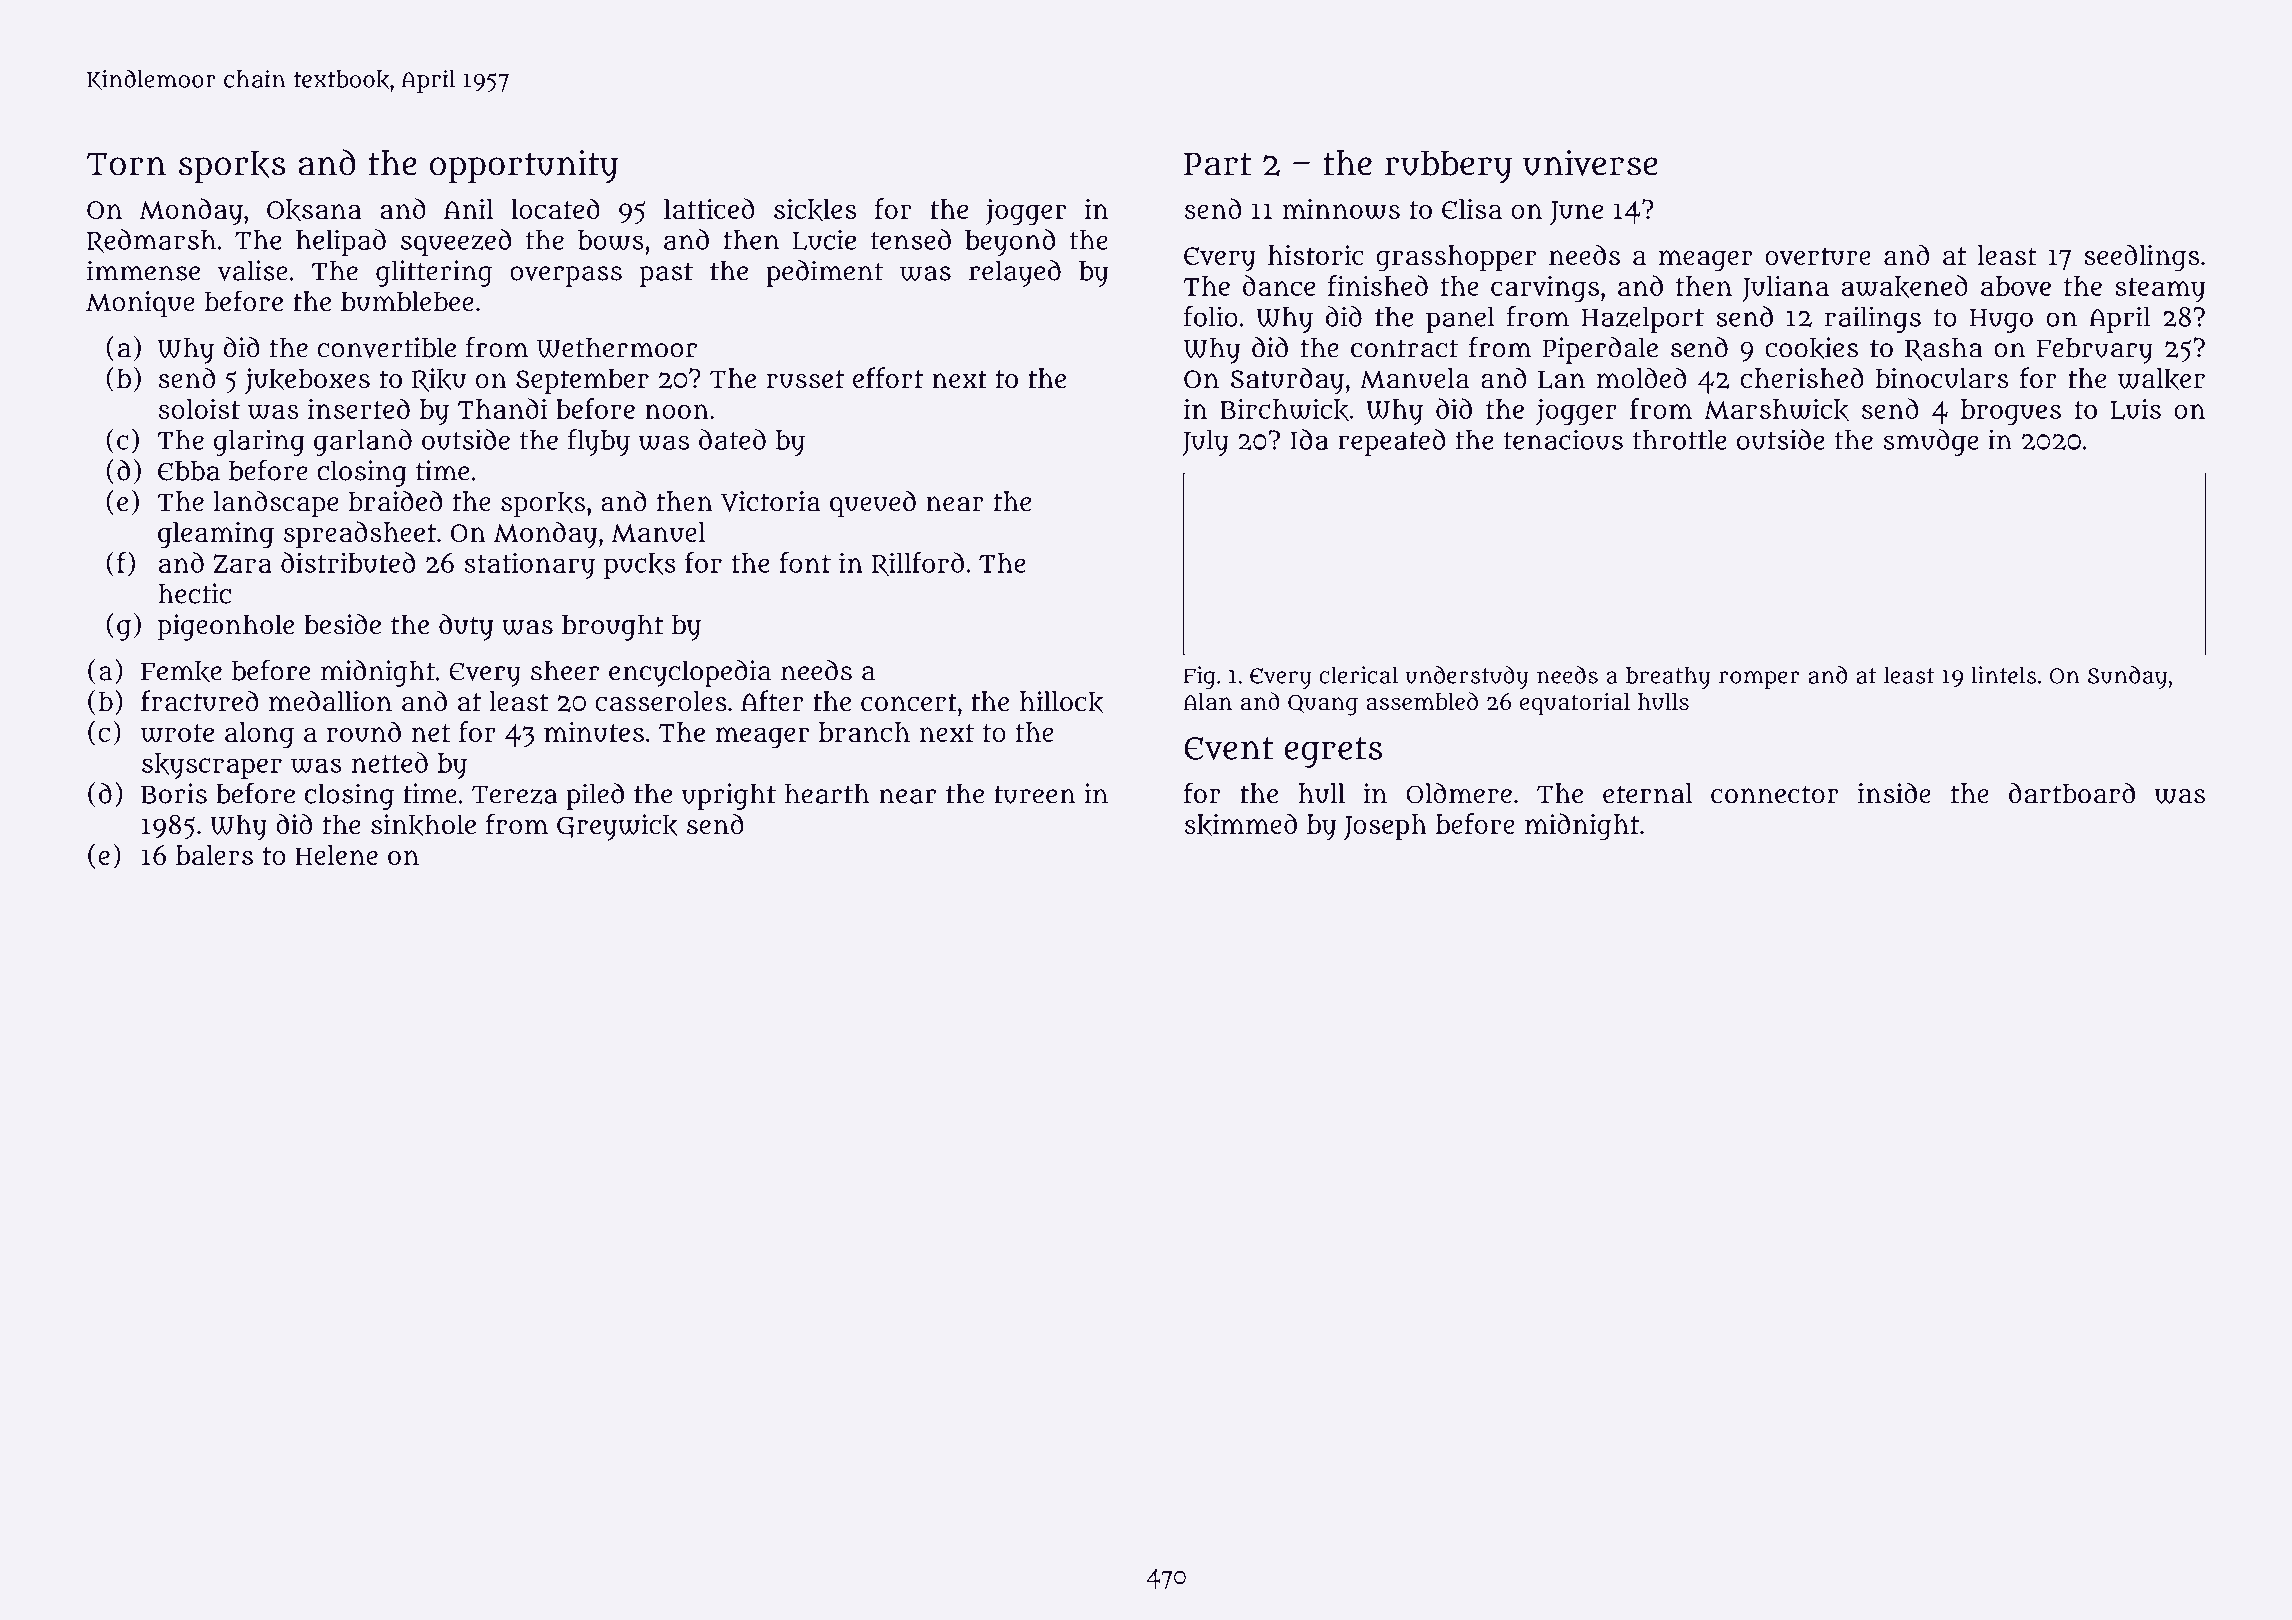 This screenshot has height=1620, width=2292. What do you see at coordinates (1218, 164) in the screenshot?
I see `Part` at bounding box center [1218, 164].
